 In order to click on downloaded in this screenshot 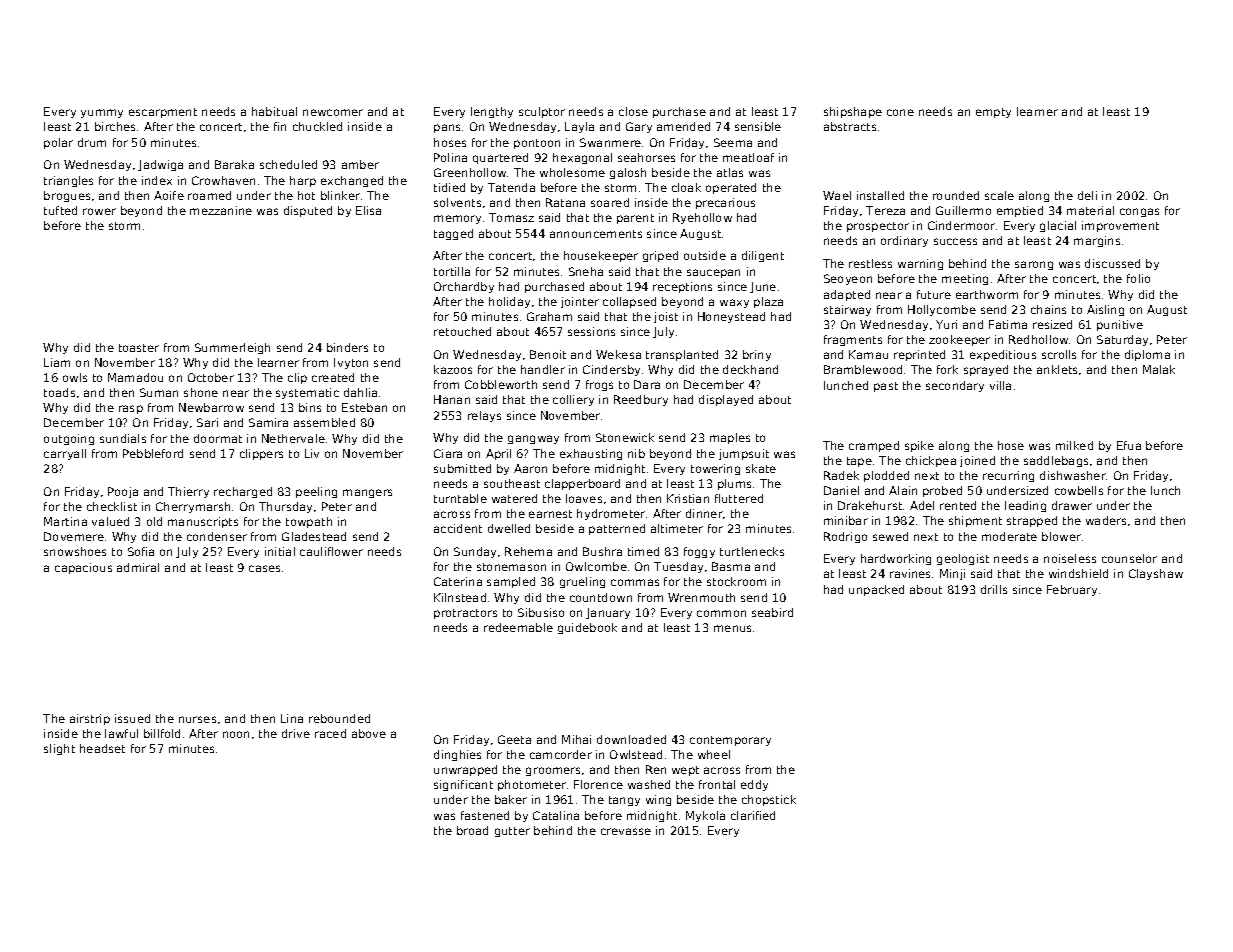, I will do `click(631, 739)`.
